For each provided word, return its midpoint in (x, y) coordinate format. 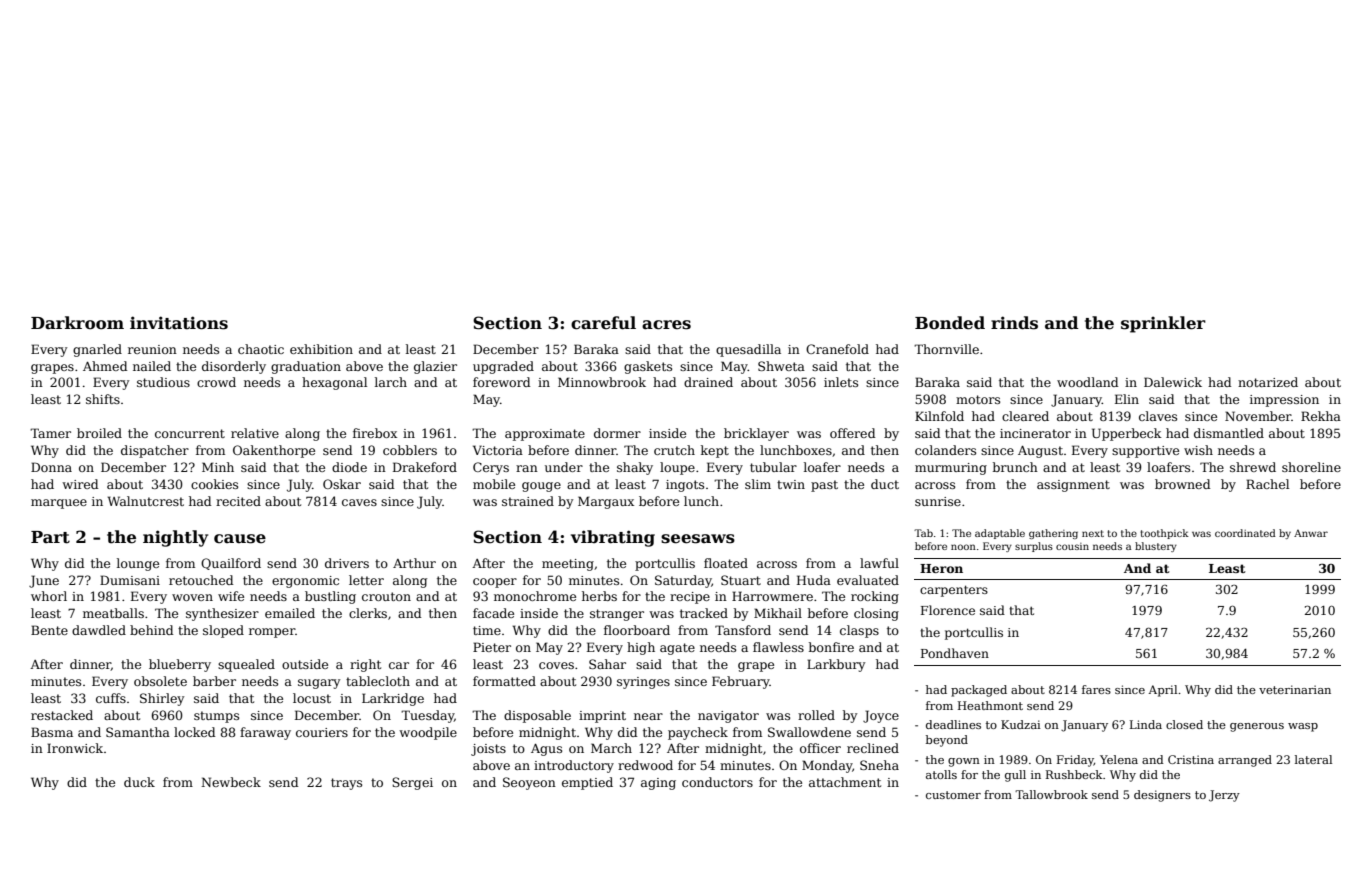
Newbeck (231, 782)
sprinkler (1163, 324)
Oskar (342, 484)
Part (50, 537)
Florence (948, 610)
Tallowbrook (1051, 794)
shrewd (1253, 467)
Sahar (607, 664)
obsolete (160, 681)
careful (603, 323)
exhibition (321, 349)
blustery (1156, 547)
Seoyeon (529, 783)
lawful (879, 563)
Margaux (606, 502)
